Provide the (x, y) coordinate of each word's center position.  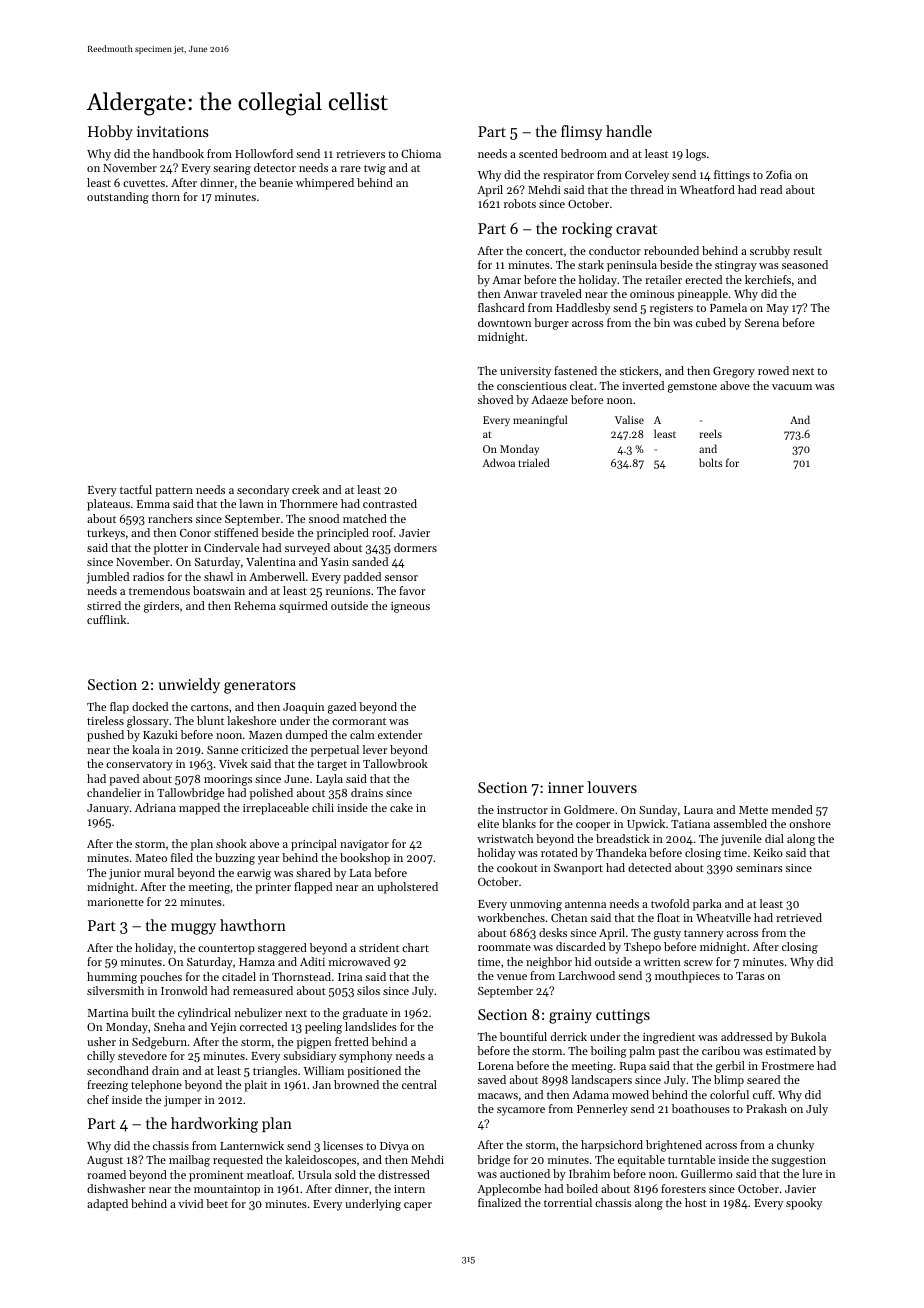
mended (792, 809)
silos (368, 990)
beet (217, 1203)
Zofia (779, 174)
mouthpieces (687, 977)
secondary (263, 491)
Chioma (421, 153)
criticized (264, 749)
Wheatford (707, 189)
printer (273, 888)
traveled (561, 293)
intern (409, 1189)
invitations (173, 131)
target (332, 766)
